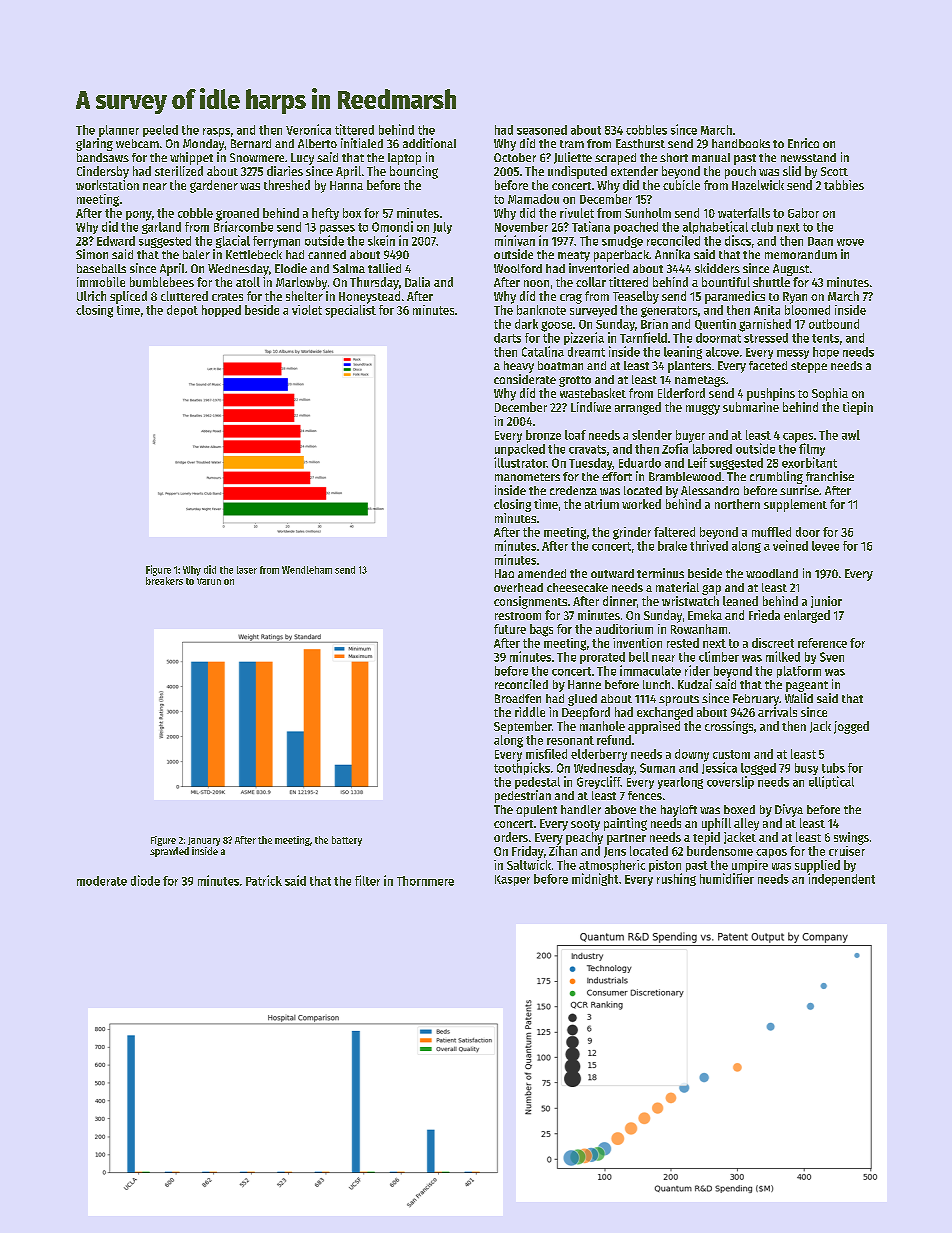 Image resolution: width=952 pixels, height=1233 pixels. I want to click on tubs, so click(833, 768).
